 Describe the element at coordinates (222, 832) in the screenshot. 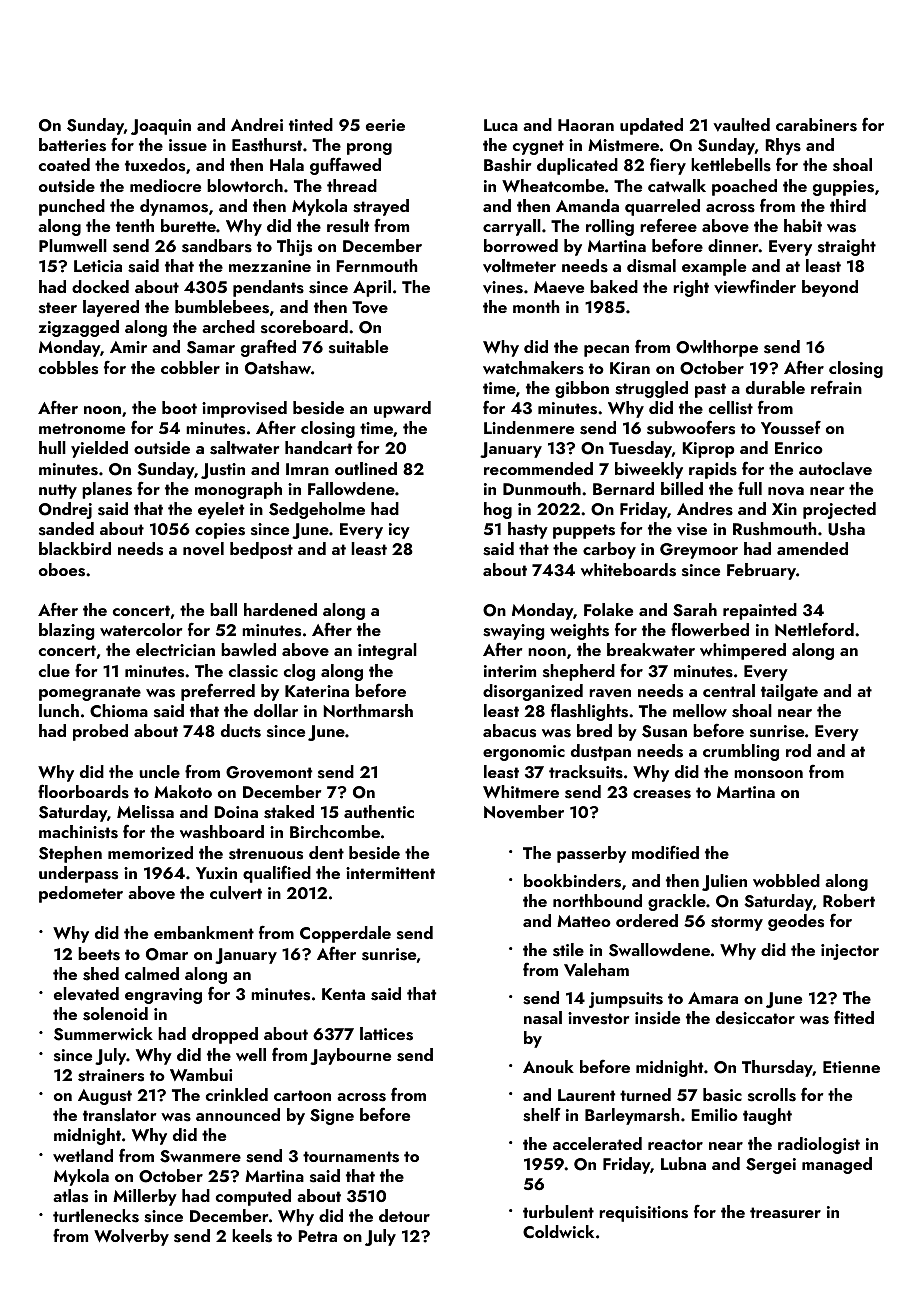

I see `washboard` at that location.
